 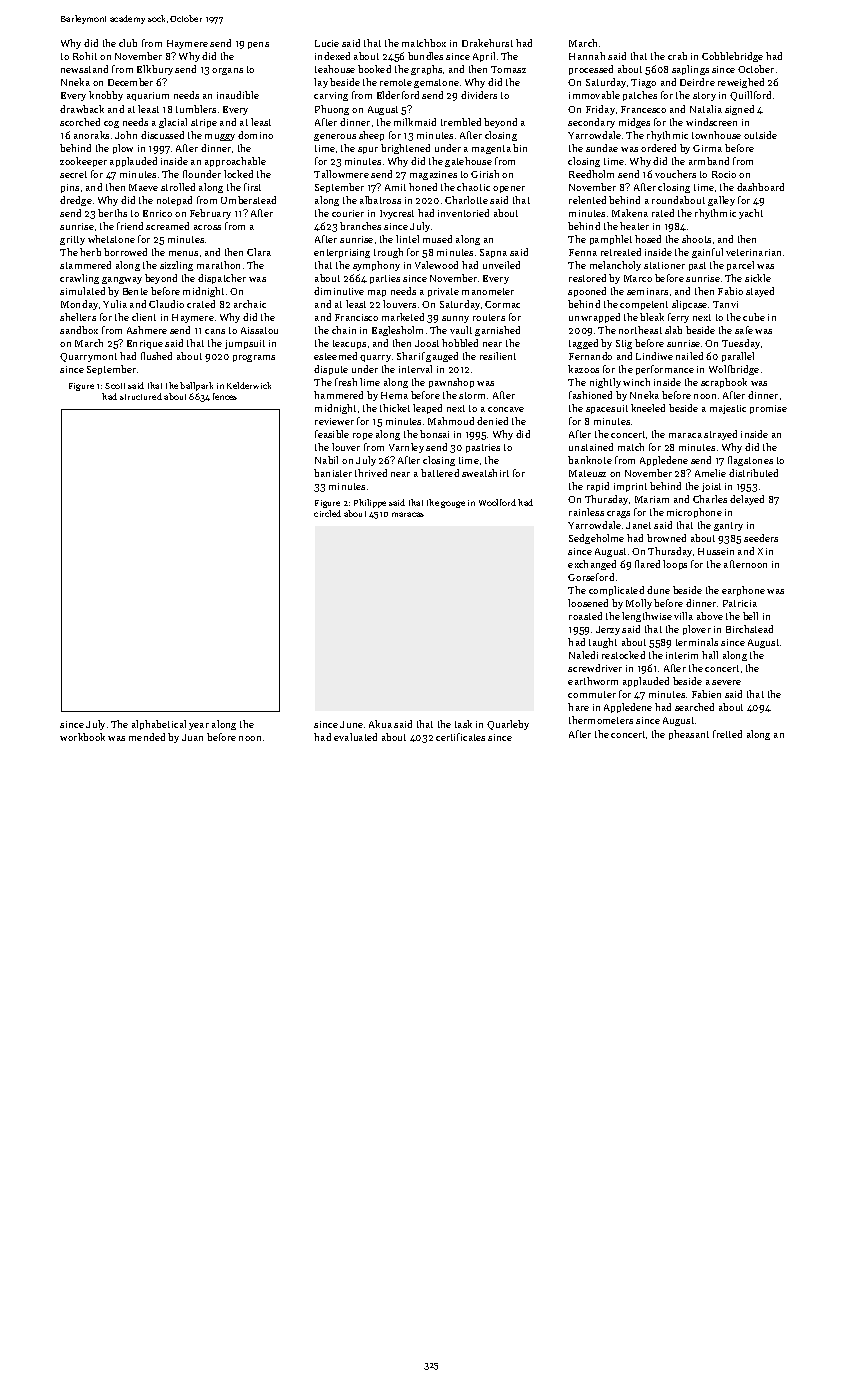 I want to click on shoots, so click(x=696, y=239).
